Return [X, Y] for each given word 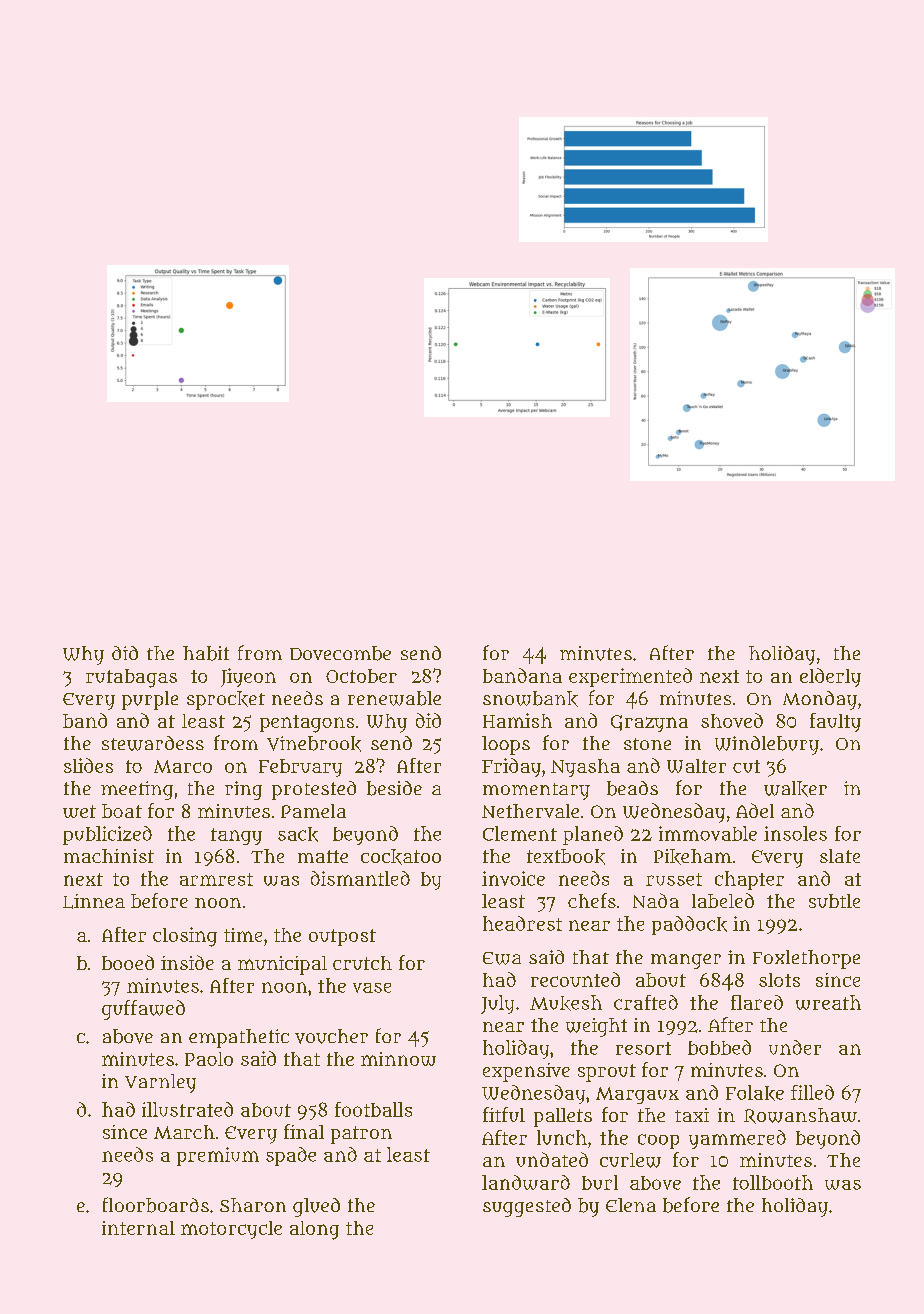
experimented [630, 677]
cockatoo [401, 857]
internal [138, 1228]
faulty [835, 722]
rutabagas [131, 678]
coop [658, 1141]
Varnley [160, 1083]
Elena [631, 1205]
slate [840, 856]
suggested [527, 1207]
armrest [216, 879]
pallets [563, 1117]
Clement [520, 833]
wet [79, 811]
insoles [795, 833]
